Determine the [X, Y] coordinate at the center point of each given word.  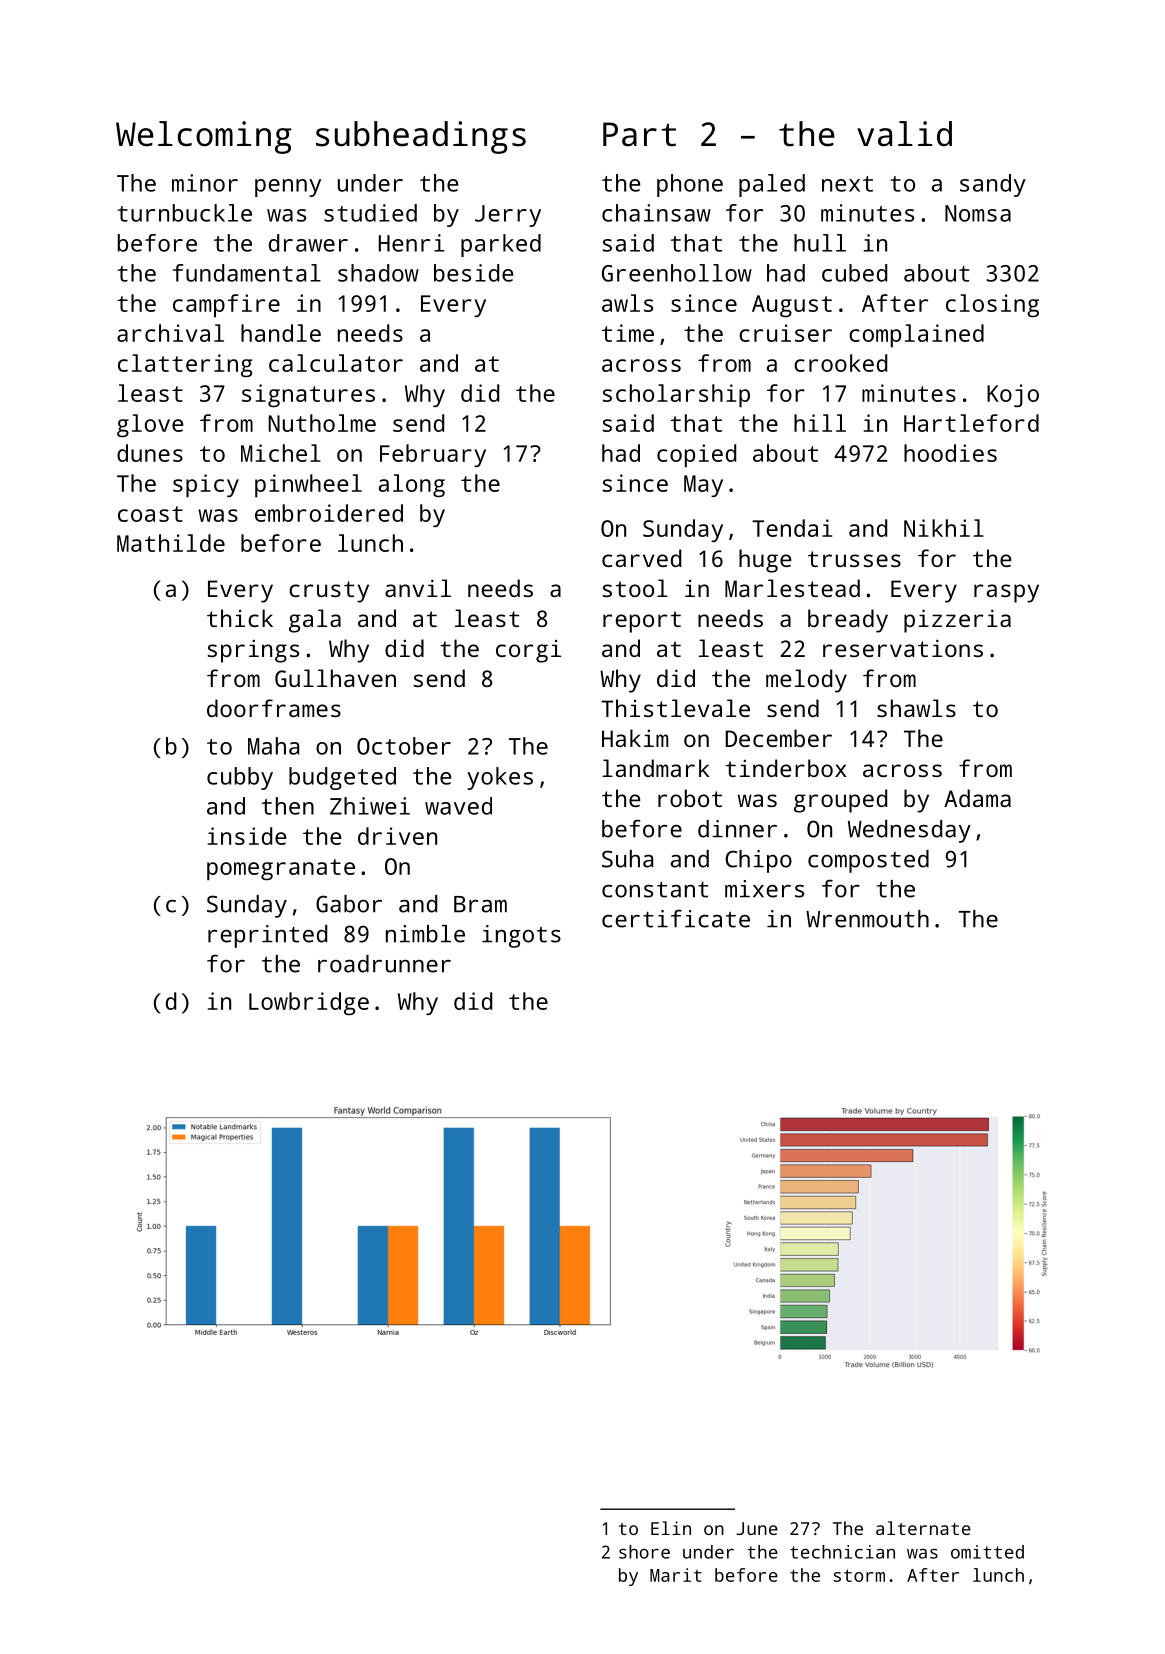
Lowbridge [309, 1003]
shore [644, 1552]
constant [655, 889]
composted [868, 861]
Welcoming [204, 137]
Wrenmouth [867, 919]
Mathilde [171, 543]
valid [904, 134]
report [642, 622]
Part [639, 134]
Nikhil [944, 528]
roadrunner [384, 964]
